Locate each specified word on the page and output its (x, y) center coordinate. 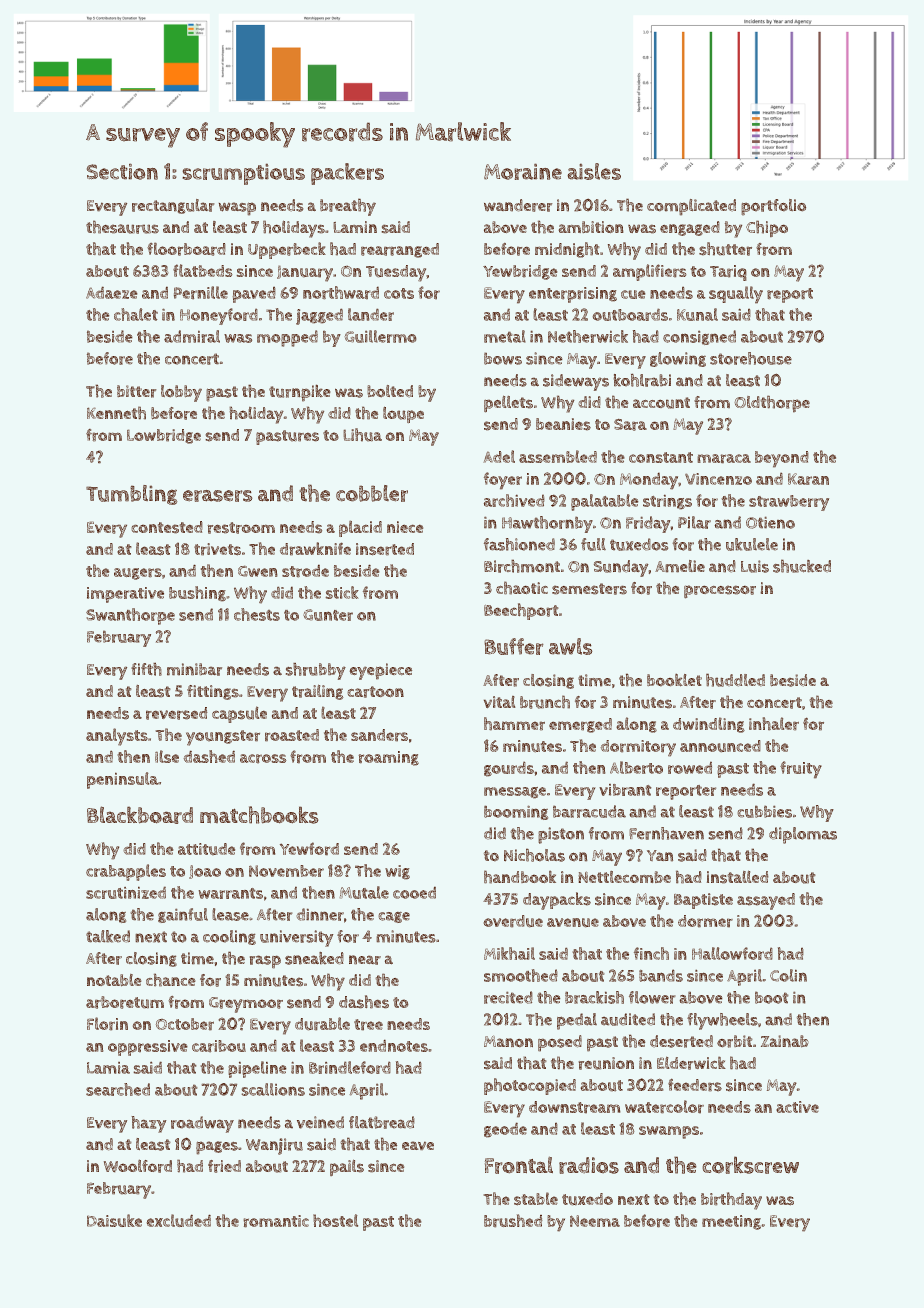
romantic (276, 1221)
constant (661, 457)
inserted (385, 549)
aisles (594, 171)
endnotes (394, 1046)
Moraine (523, 172)
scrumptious (244, 174)
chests (257, 614)
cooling (229, 937)
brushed (513, 1220)
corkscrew (751, 1165)
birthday (731, 1201)
